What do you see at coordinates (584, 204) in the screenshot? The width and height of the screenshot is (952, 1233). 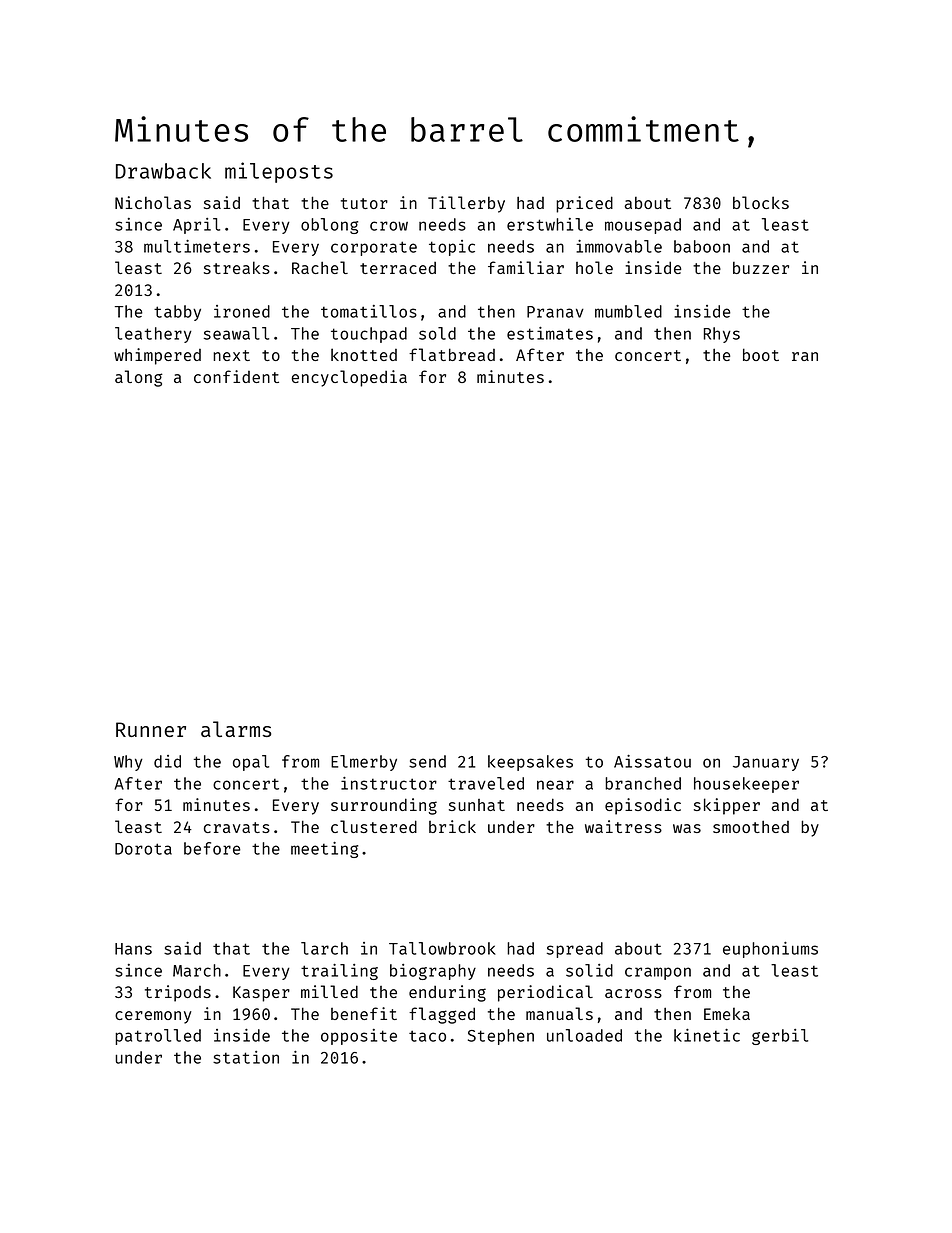 I see `priced` at bounding box center [584, 204].
